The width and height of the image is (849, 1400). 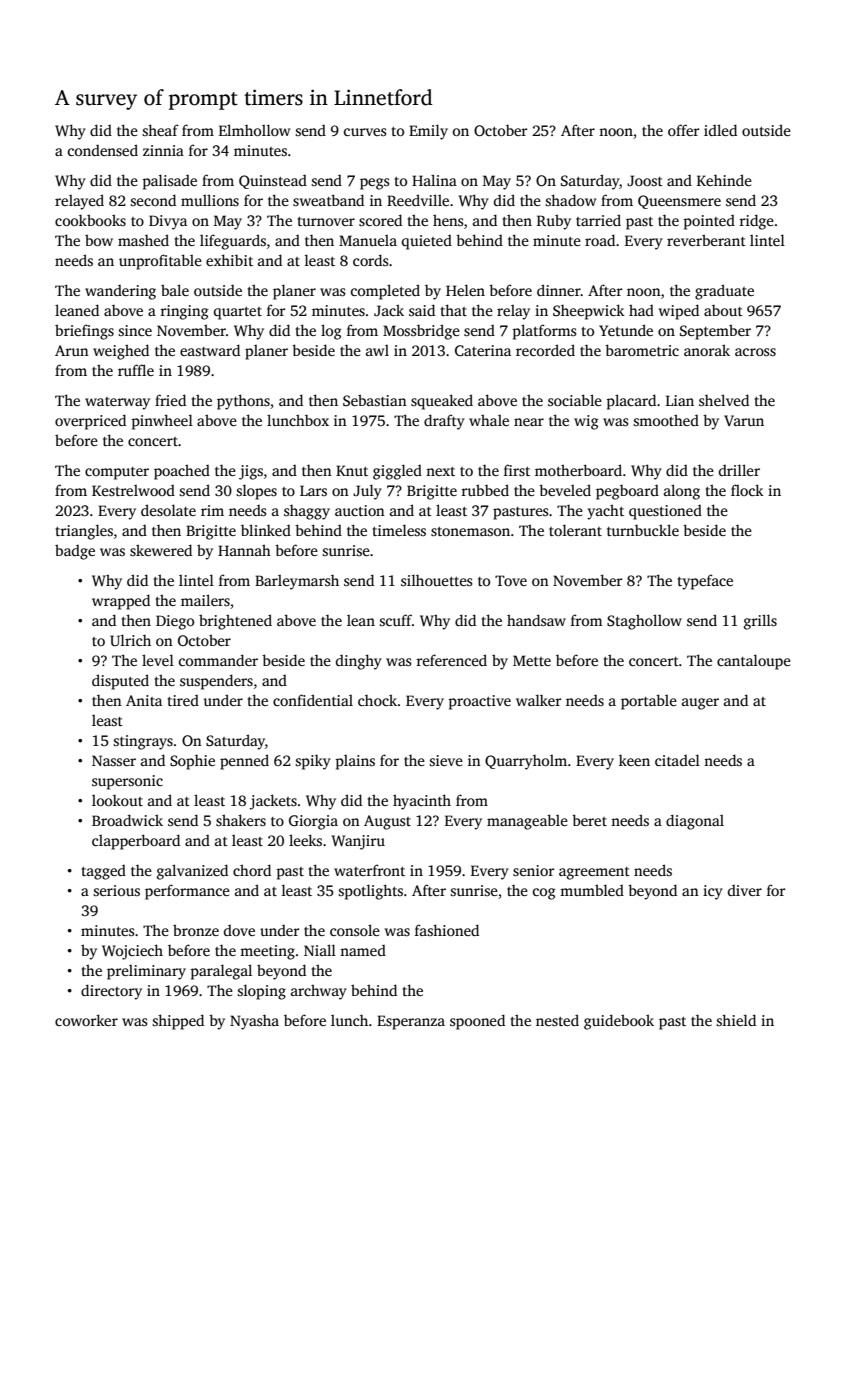 What do you see at coordinates (117, 800) in the image?
I see `lookout` at bounding box center [117, 800].
